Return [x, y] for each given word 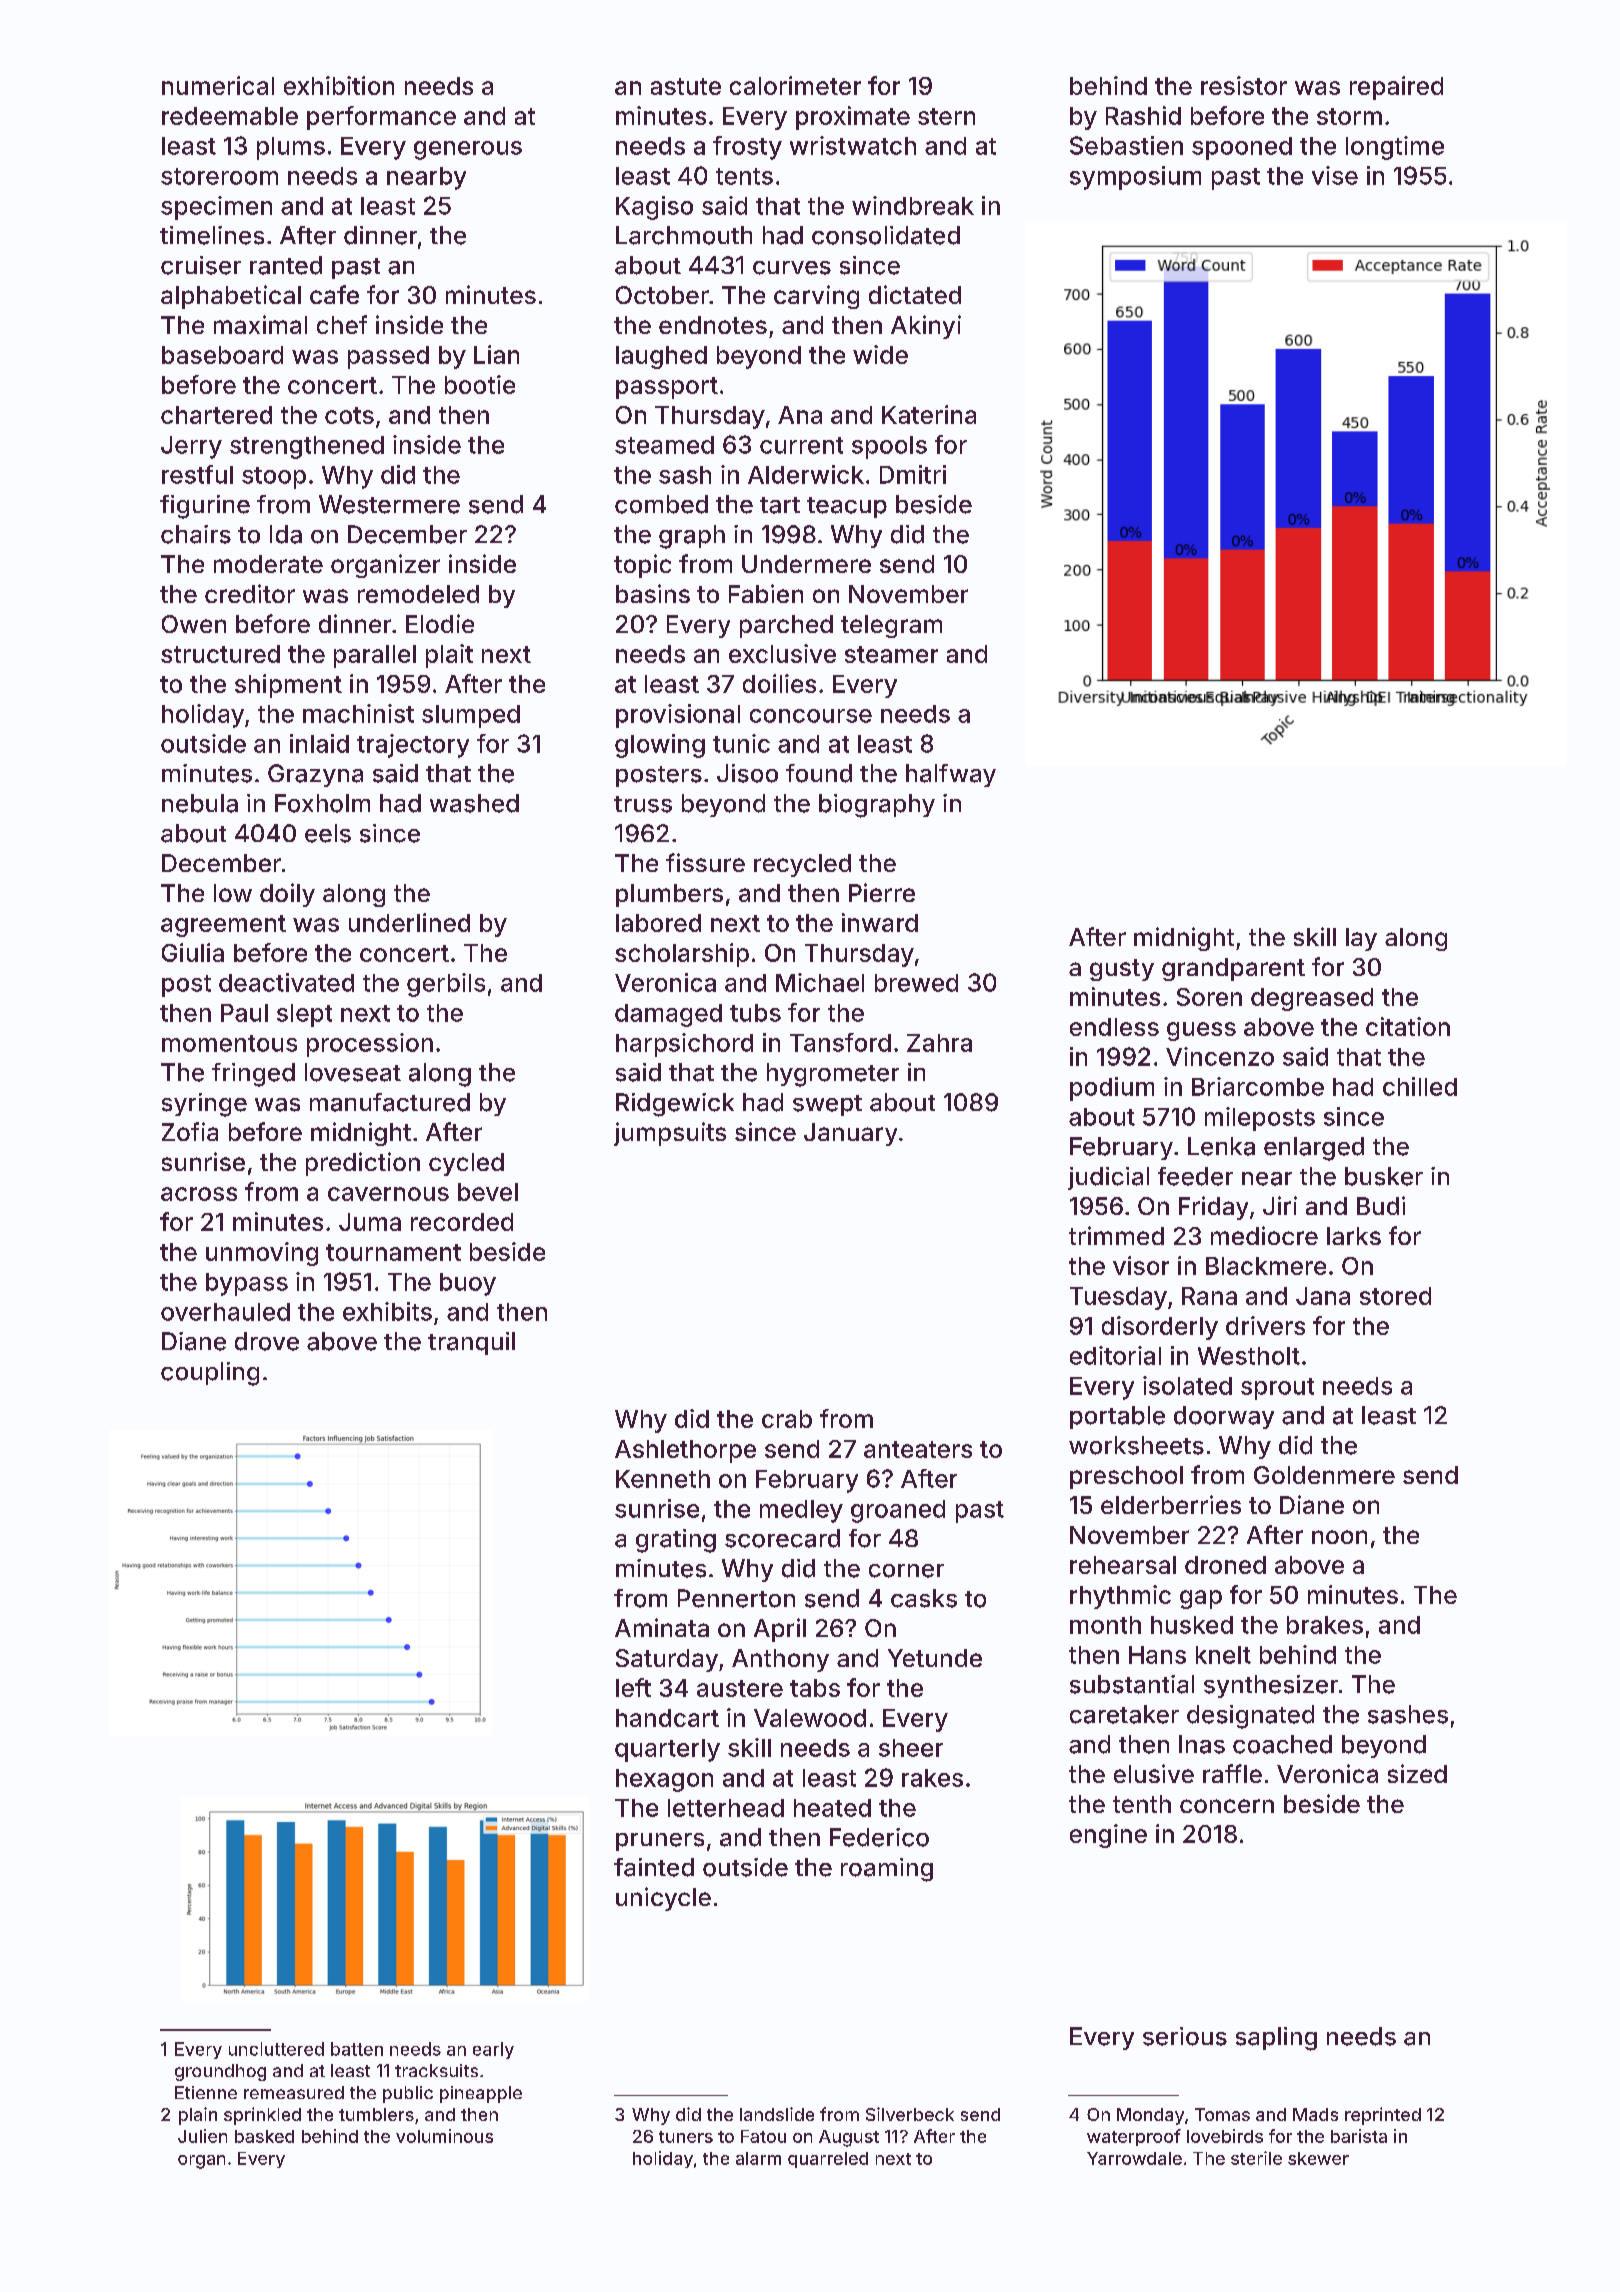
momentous [229, 1043]
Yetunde [935, 1658]
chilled [1420, 1086]
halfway [951, 775]
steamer [891, 654]
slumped [471, 716]
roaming [887, 1870]
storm [1349, 116]
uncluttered [276, 2049]
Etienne [206, 2092]
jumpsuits [670, 1134]
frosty [747, 148]
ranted [286, 265]
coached [1282, 1744]
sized [1417, 1773]
